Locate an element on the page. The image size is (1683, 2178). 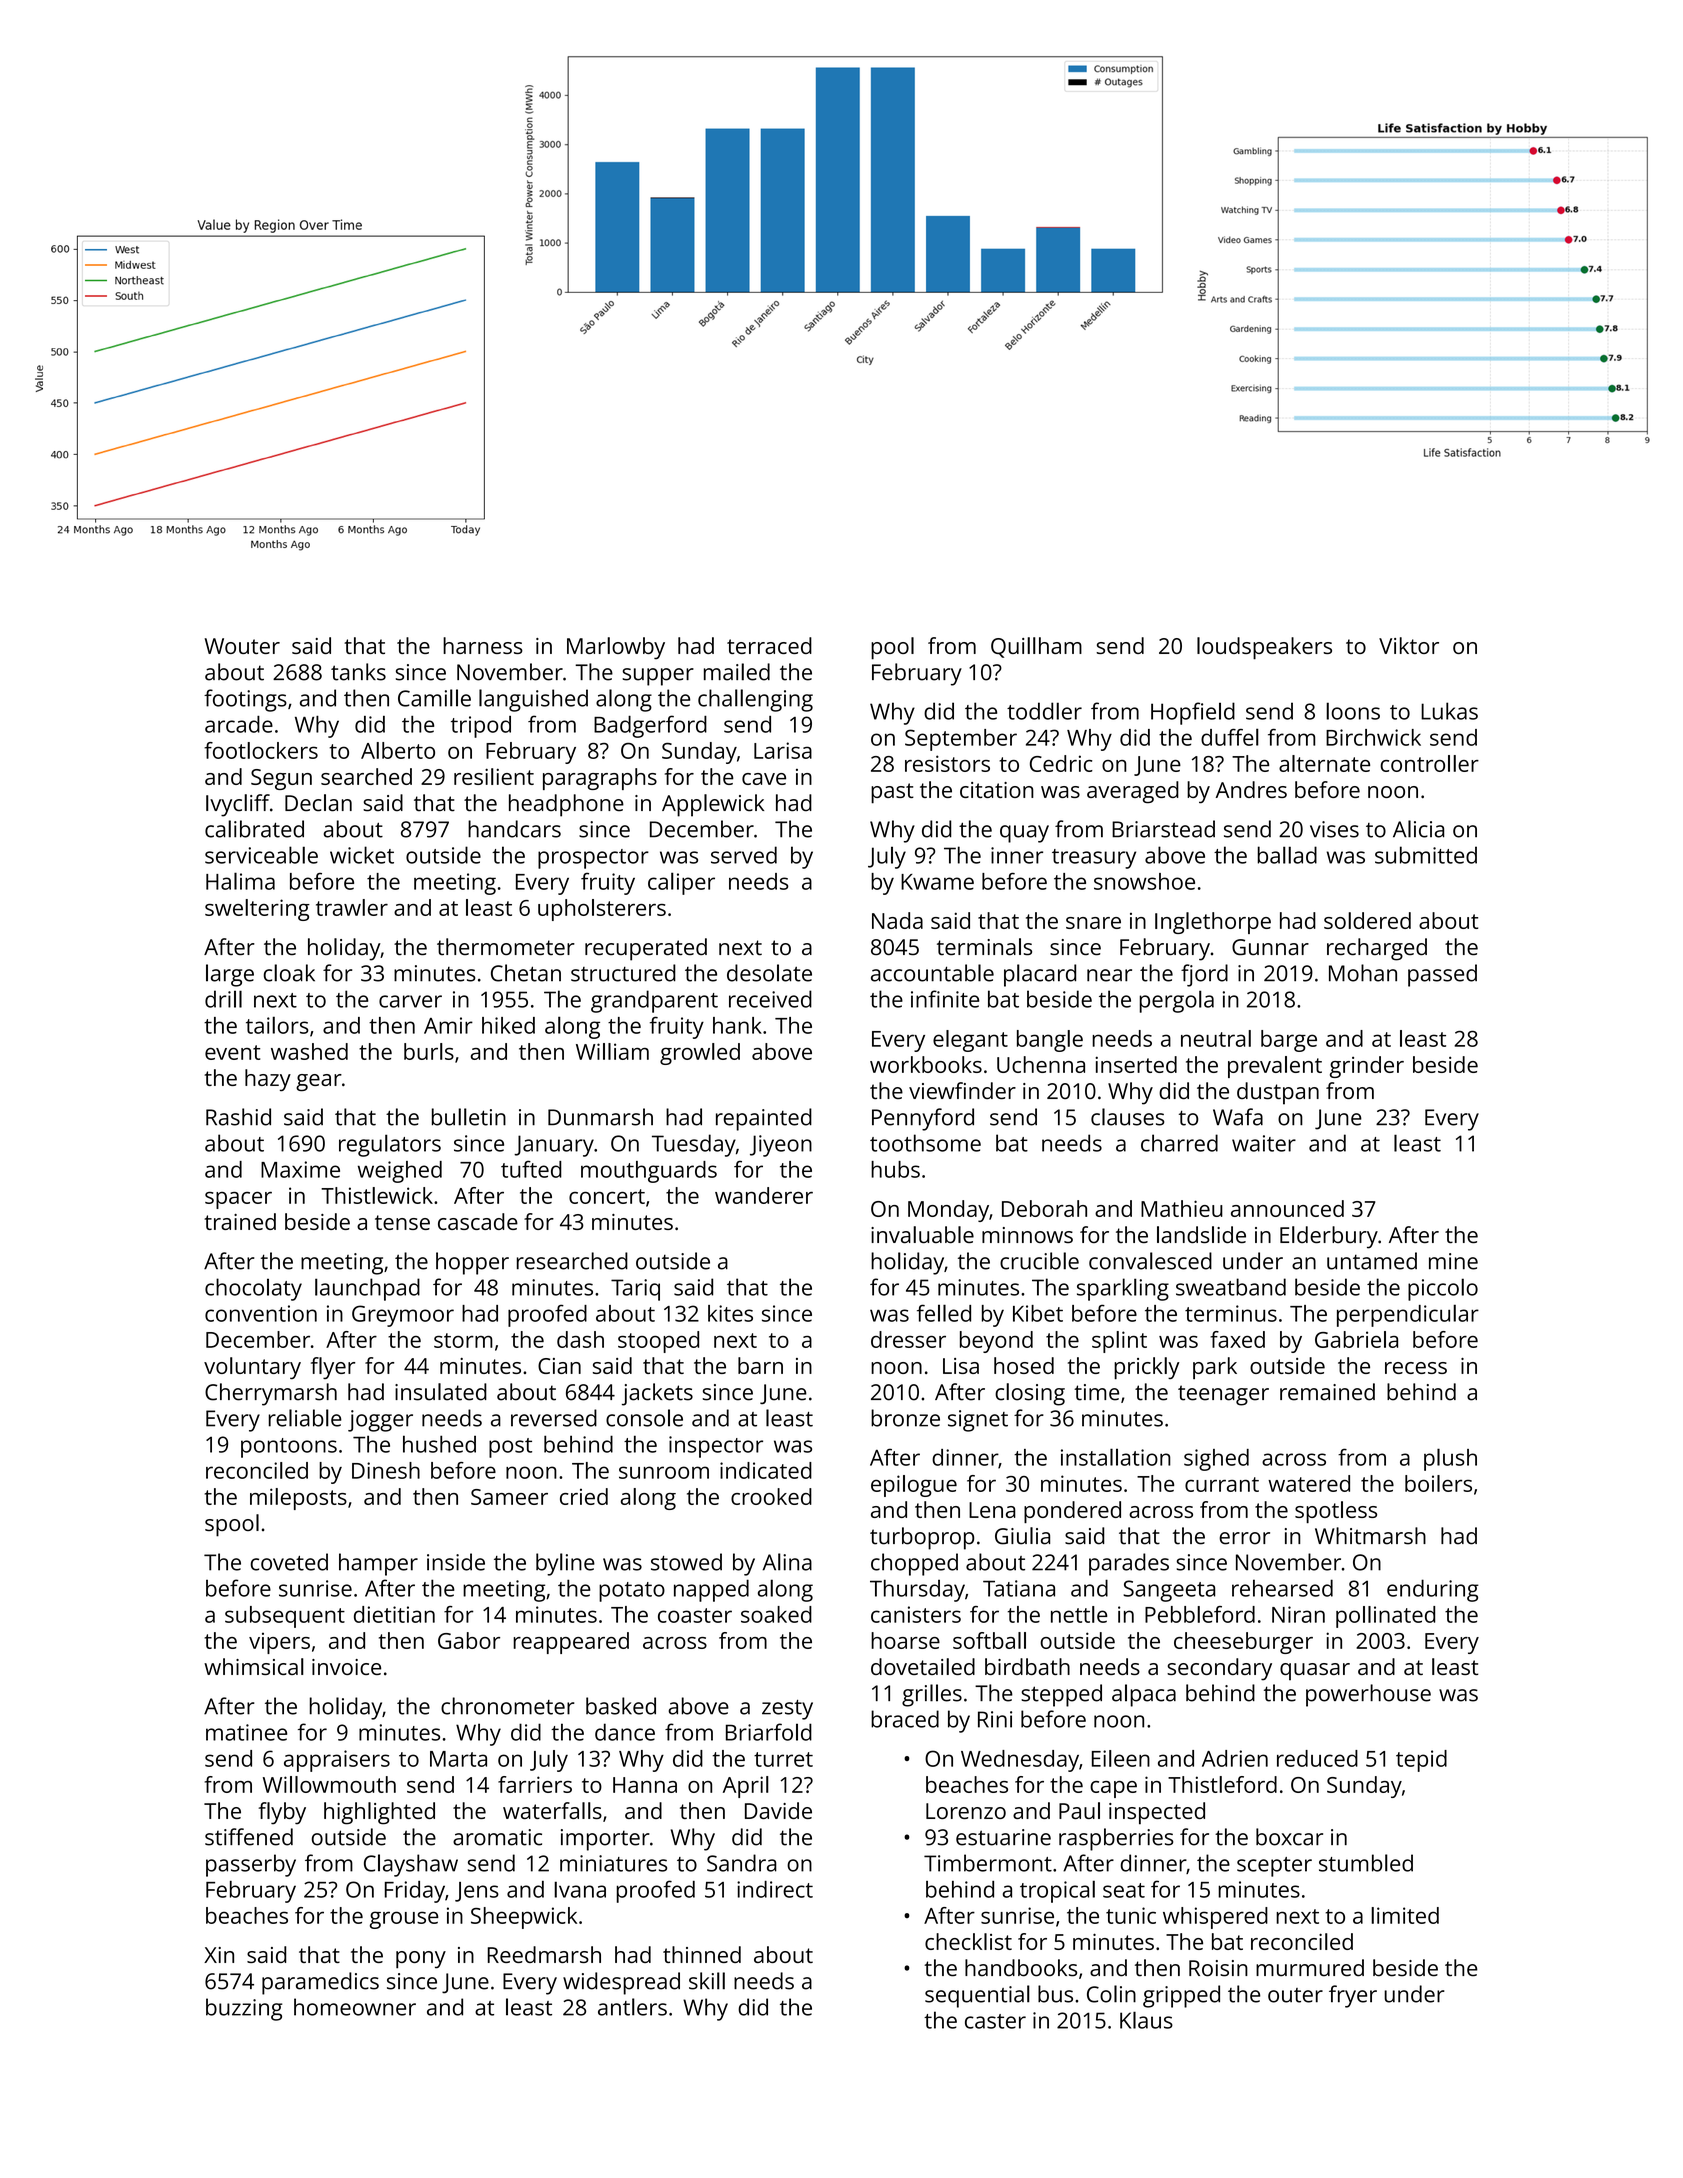
Elderbury is located at coordinates (1329, 1237).
